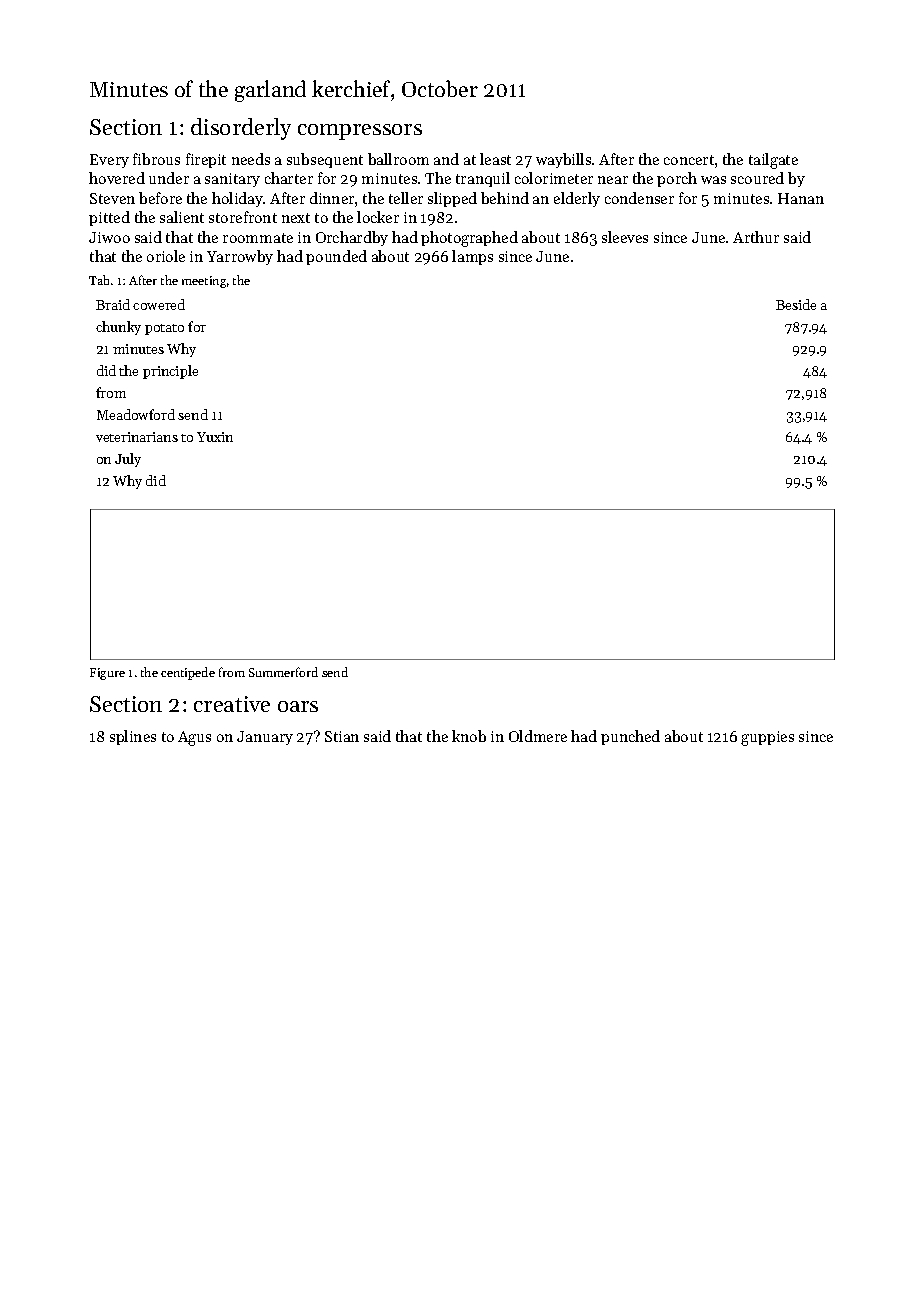 The width and height of the document is (924, 1308). I want to click on meeting, so click(204, 282).
